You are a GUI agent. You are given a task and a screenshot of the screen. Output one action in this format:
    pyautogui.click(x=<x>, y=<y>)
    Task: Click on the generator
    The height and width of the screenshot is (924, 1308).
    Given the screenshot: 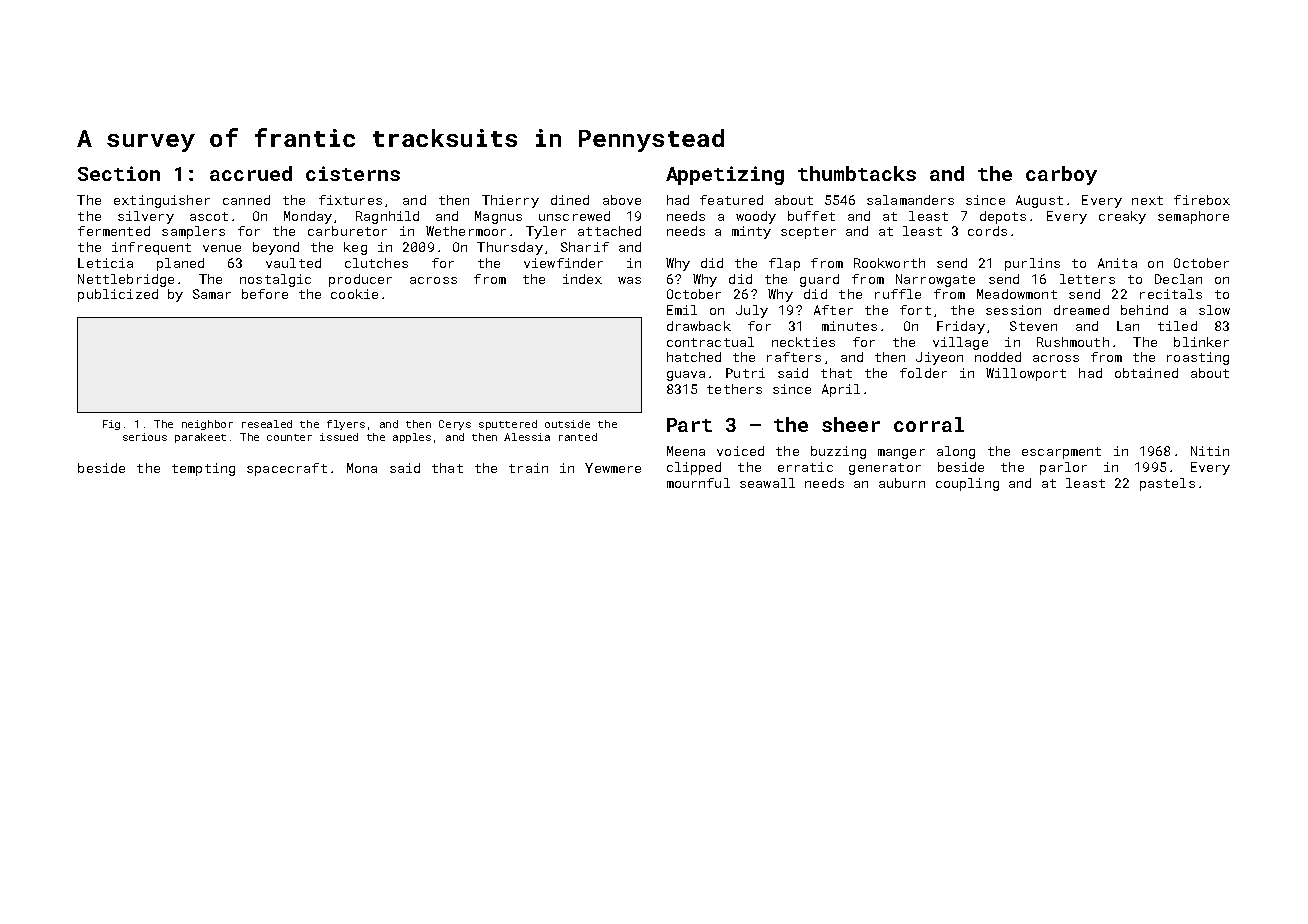 What is the action you would take?
    pyautogui.click(x=885, y=469)
